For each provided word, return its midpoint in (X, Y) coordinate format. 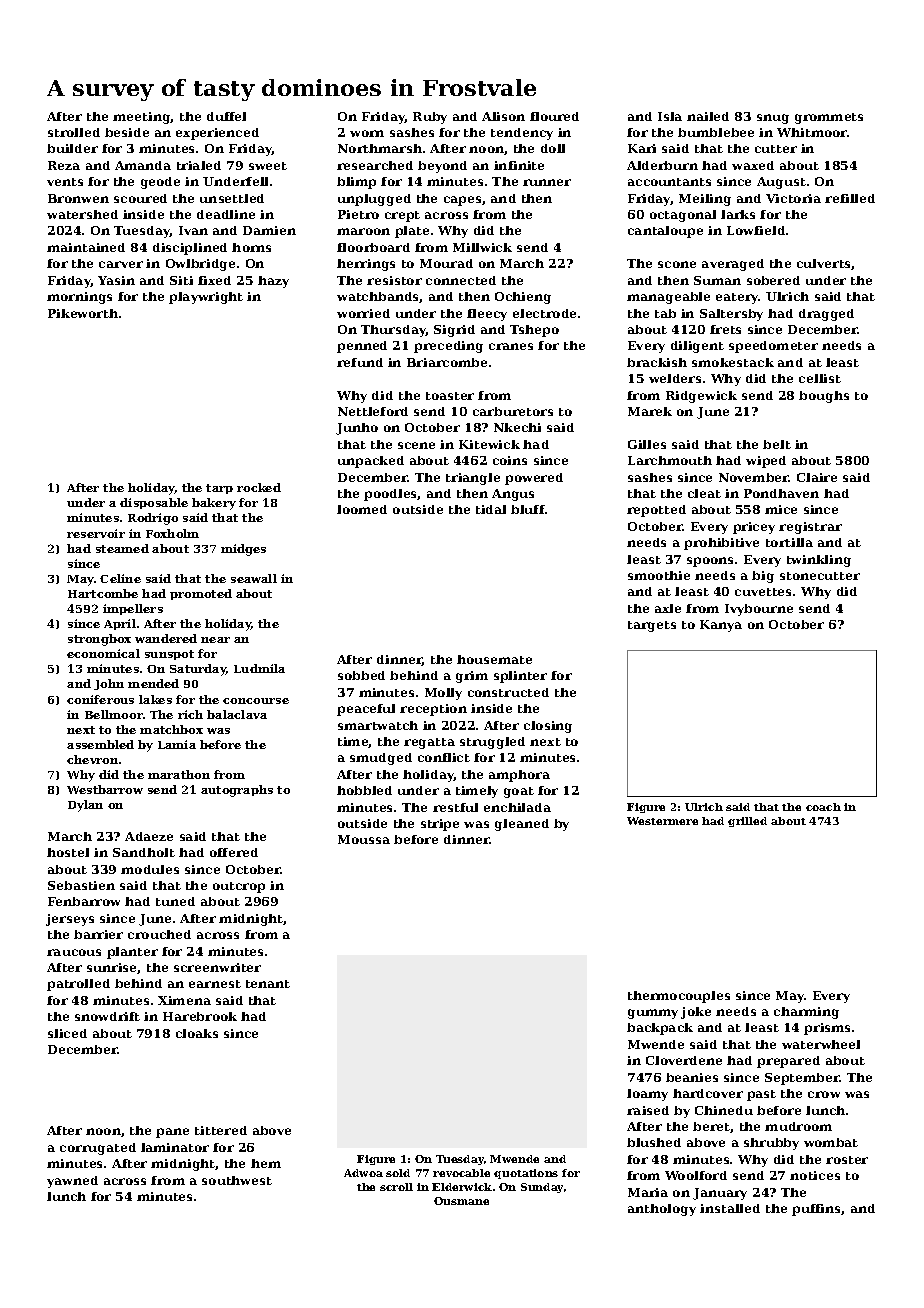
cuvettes (763, 592)
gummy (653, 1014)
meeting (142, 118)
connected (461, 280)
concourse (256, 701)
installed (730, 1208)
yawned (72, 1182)
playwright (206, 298)
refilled (850, 198)
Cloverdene (684, 1060)
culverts (824, 264)
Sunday (542, 1188)
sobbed (361, 675)
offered (234, 852)
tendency (522, 134)
